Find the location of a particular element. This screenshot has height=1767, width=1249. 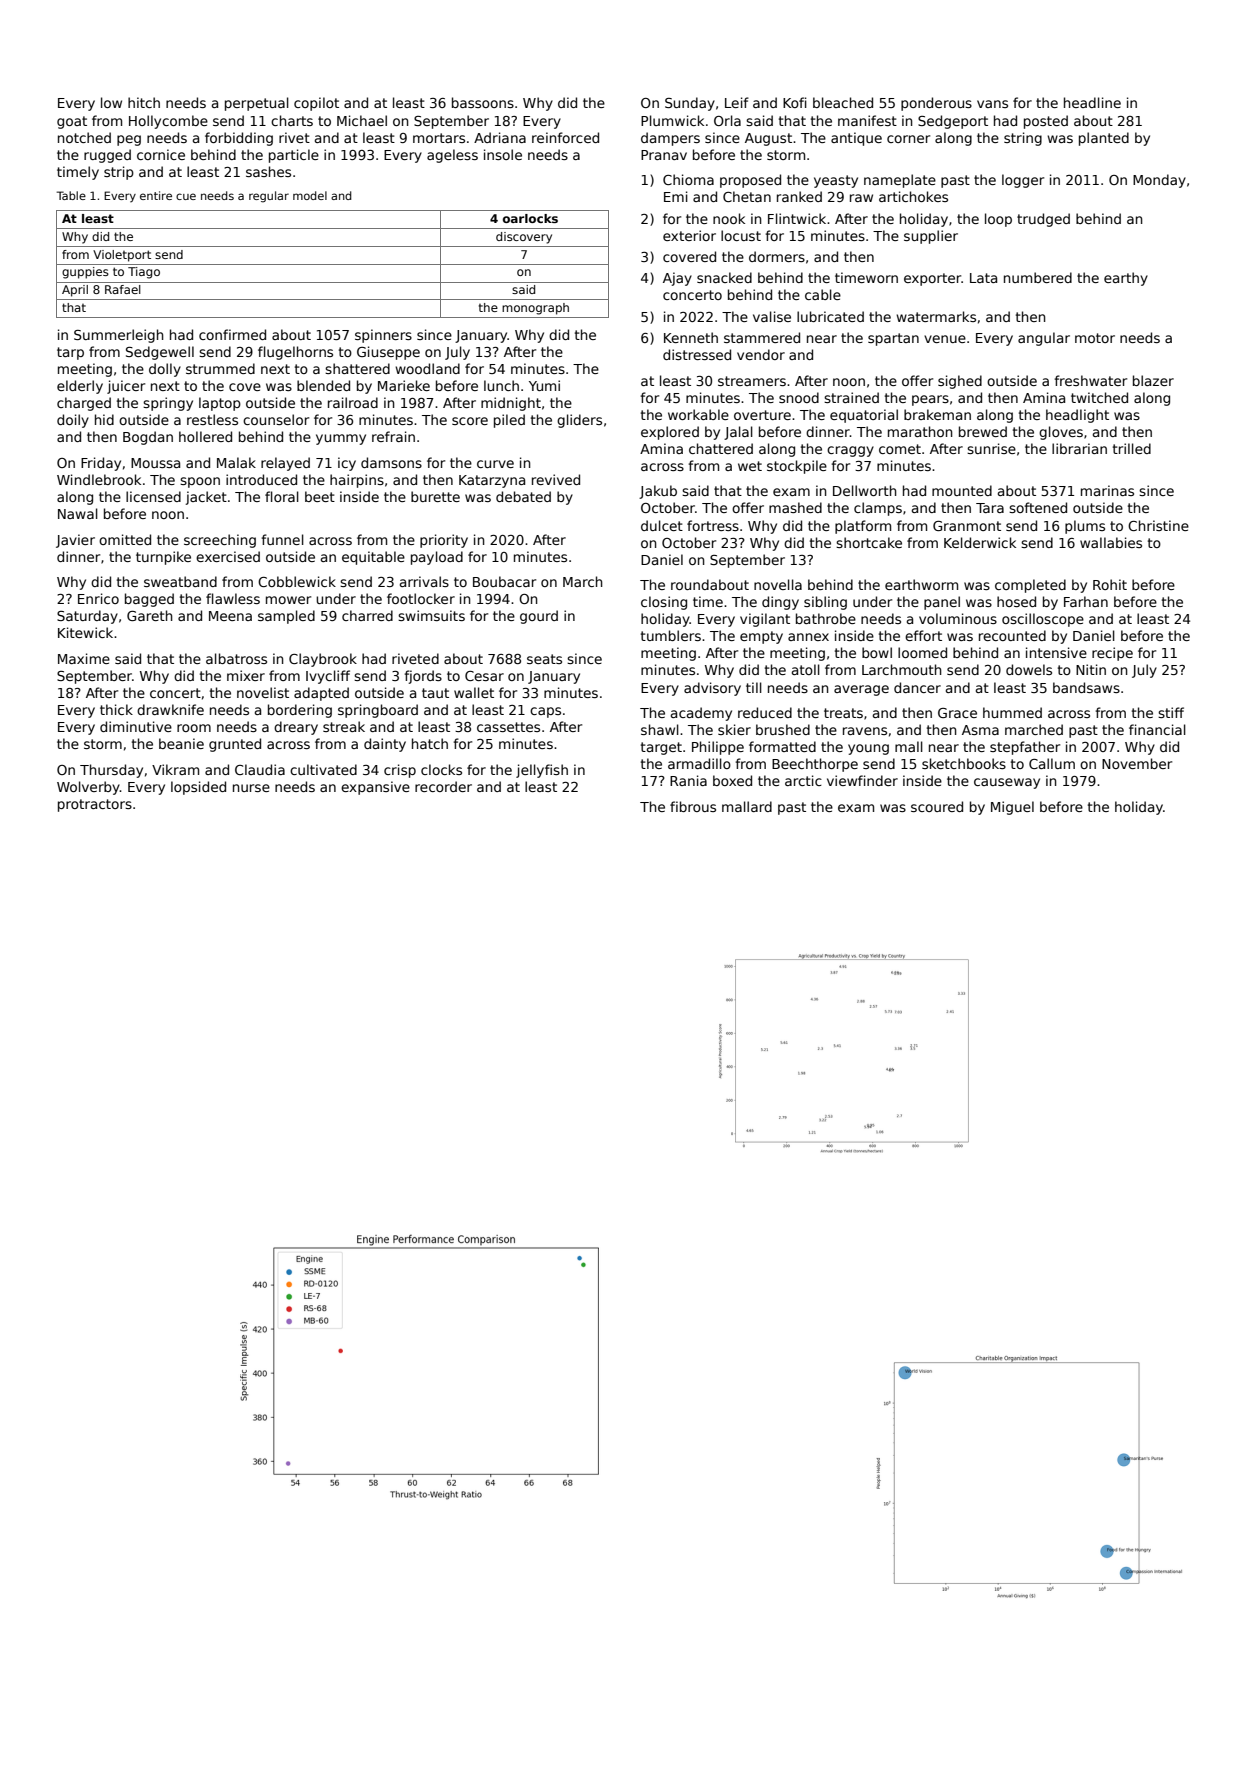

trudged is located at coordinates (1043, 220).
